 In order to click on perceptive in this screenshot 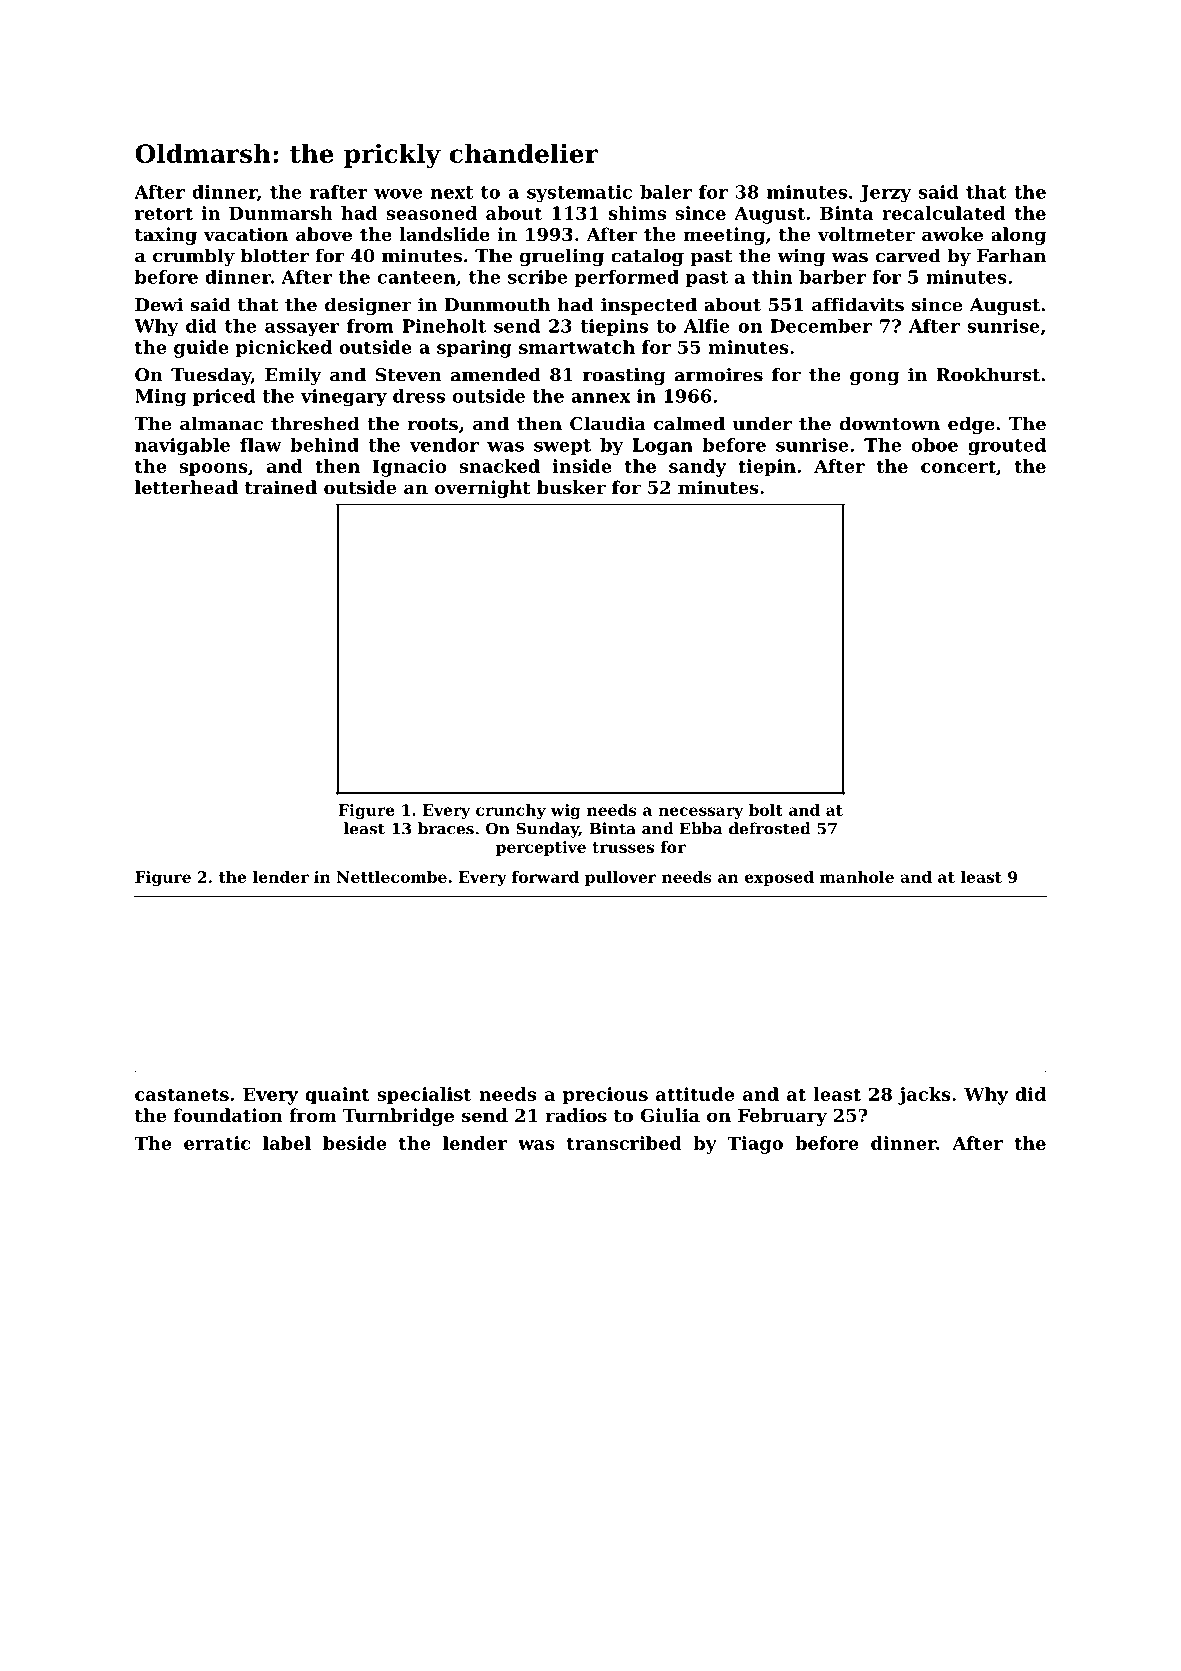, I will do `click(541, 848)`.
